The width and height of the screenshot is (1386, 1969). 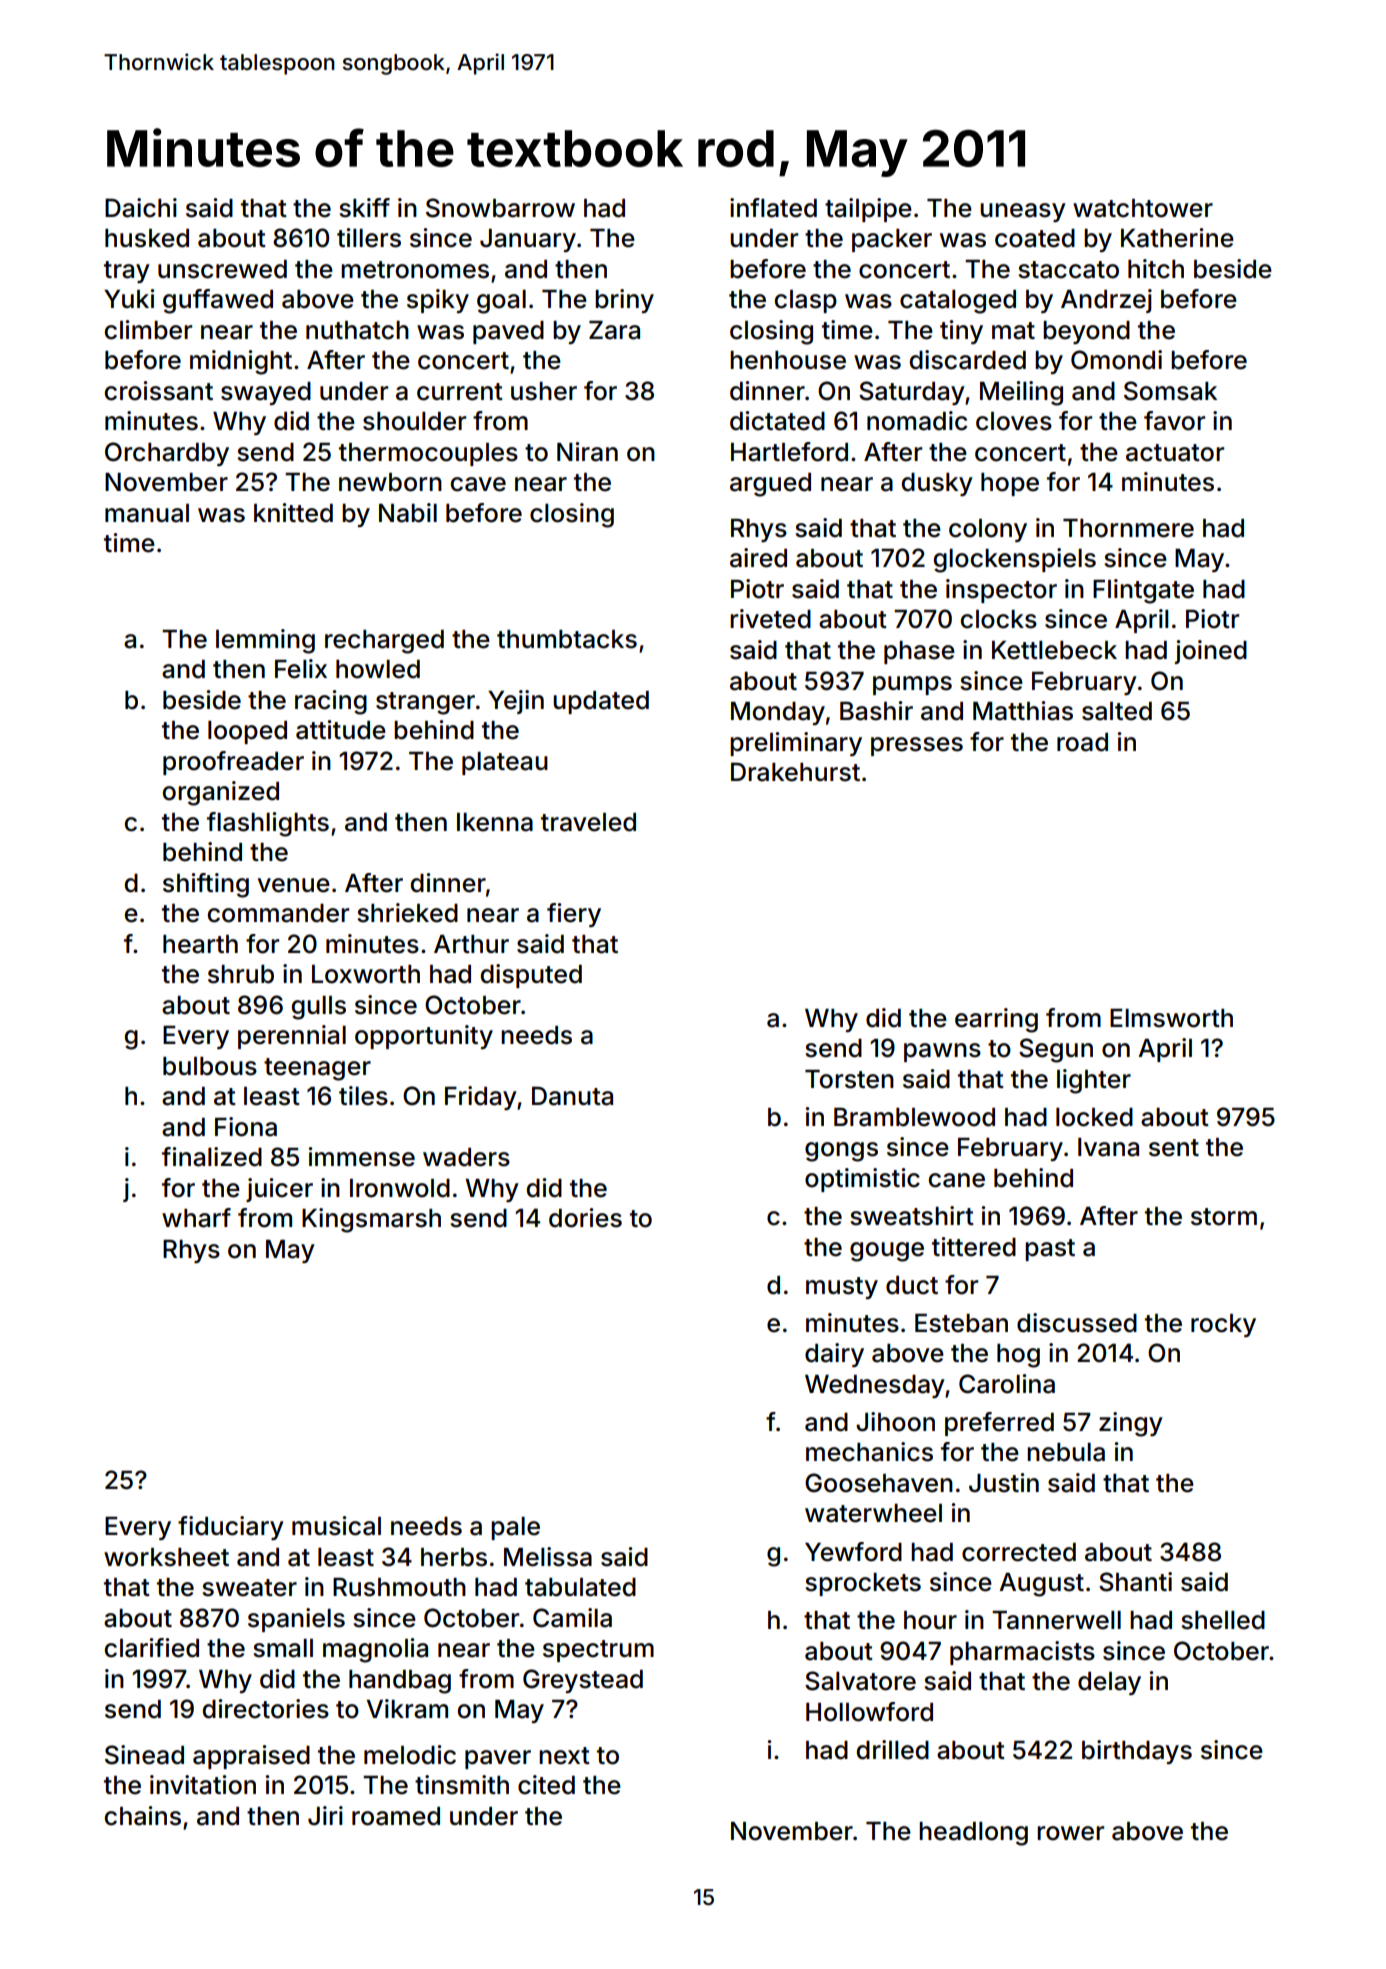 What do you see at coordinates (396, 1816) in the screenshot?
I see `roamed` at bounding box center [396, 1816].
